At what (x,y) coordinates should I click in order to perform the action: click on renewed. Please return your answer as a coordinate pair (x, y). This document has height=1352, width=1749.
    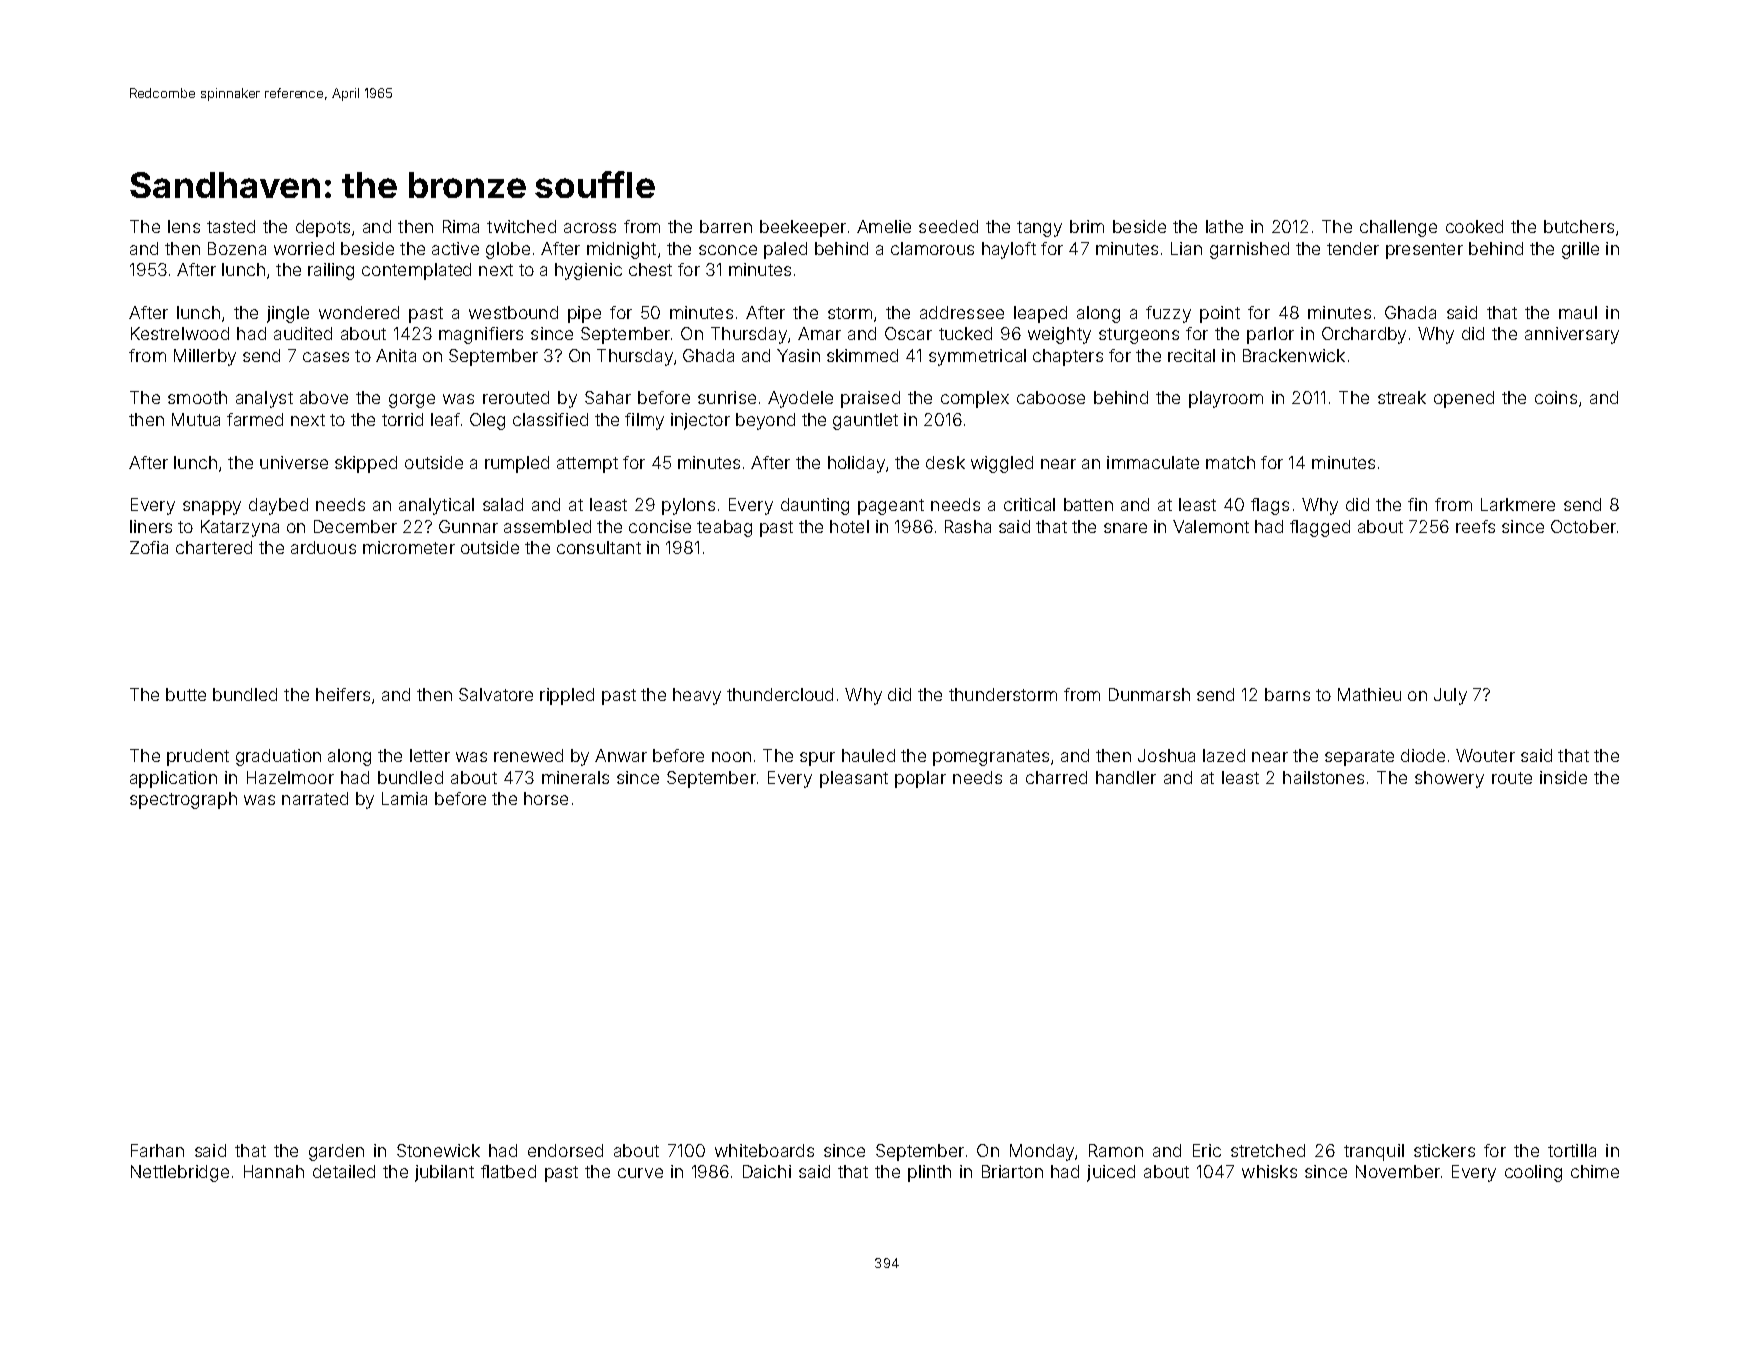
    Looking at the image, I should click on (528, 755).
